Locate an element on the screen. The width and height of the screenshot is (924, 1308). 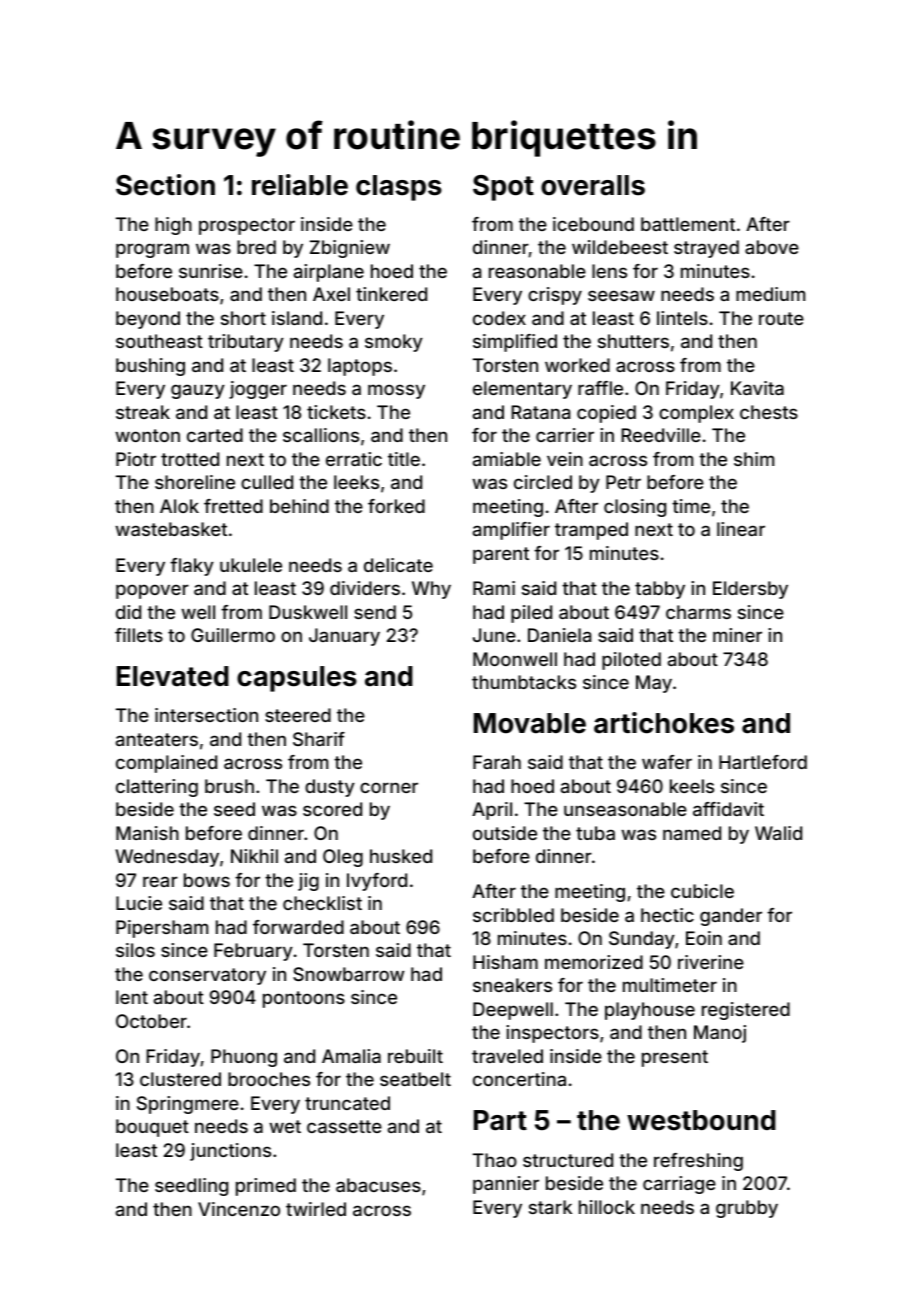
cubicle is located at coordinates (702, 891).
